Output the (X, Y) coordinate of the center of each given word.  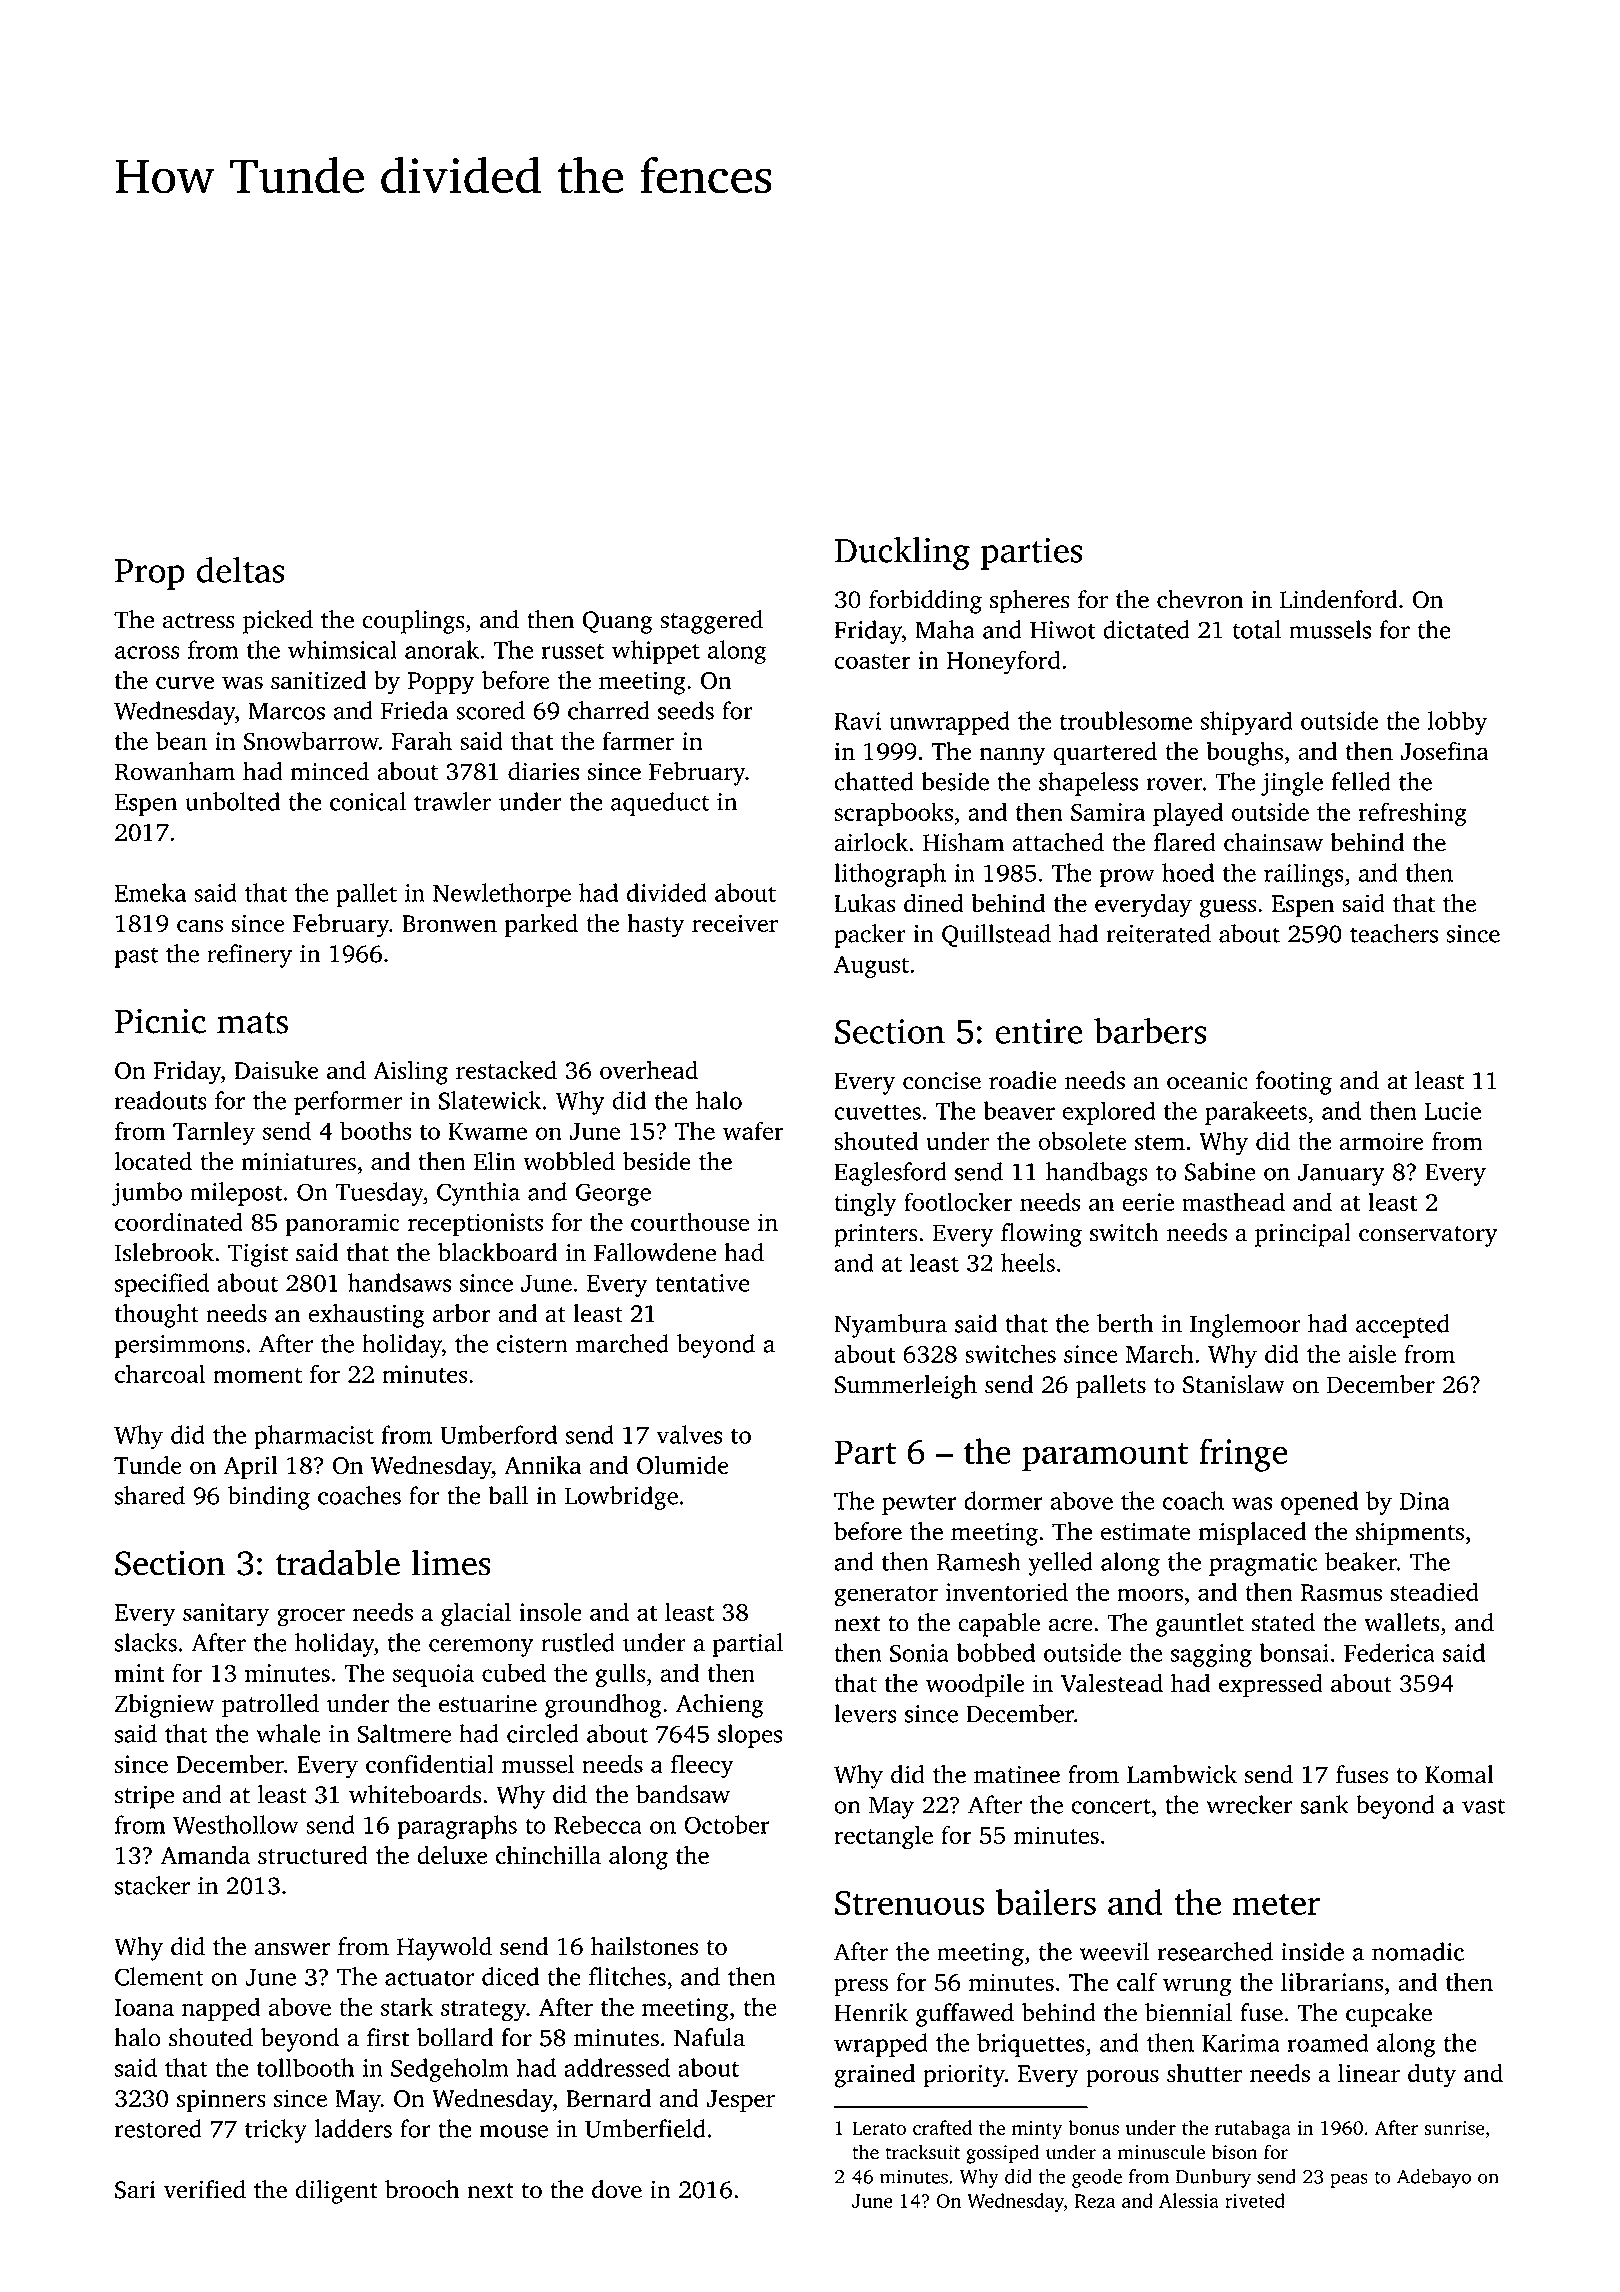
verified (205, 2189)
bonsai (1294, 1652)
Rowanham (175, 771)
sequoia (433, 1675)
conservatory (1428, 1236)
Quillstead (996, 935)
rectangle (883, 1837)
